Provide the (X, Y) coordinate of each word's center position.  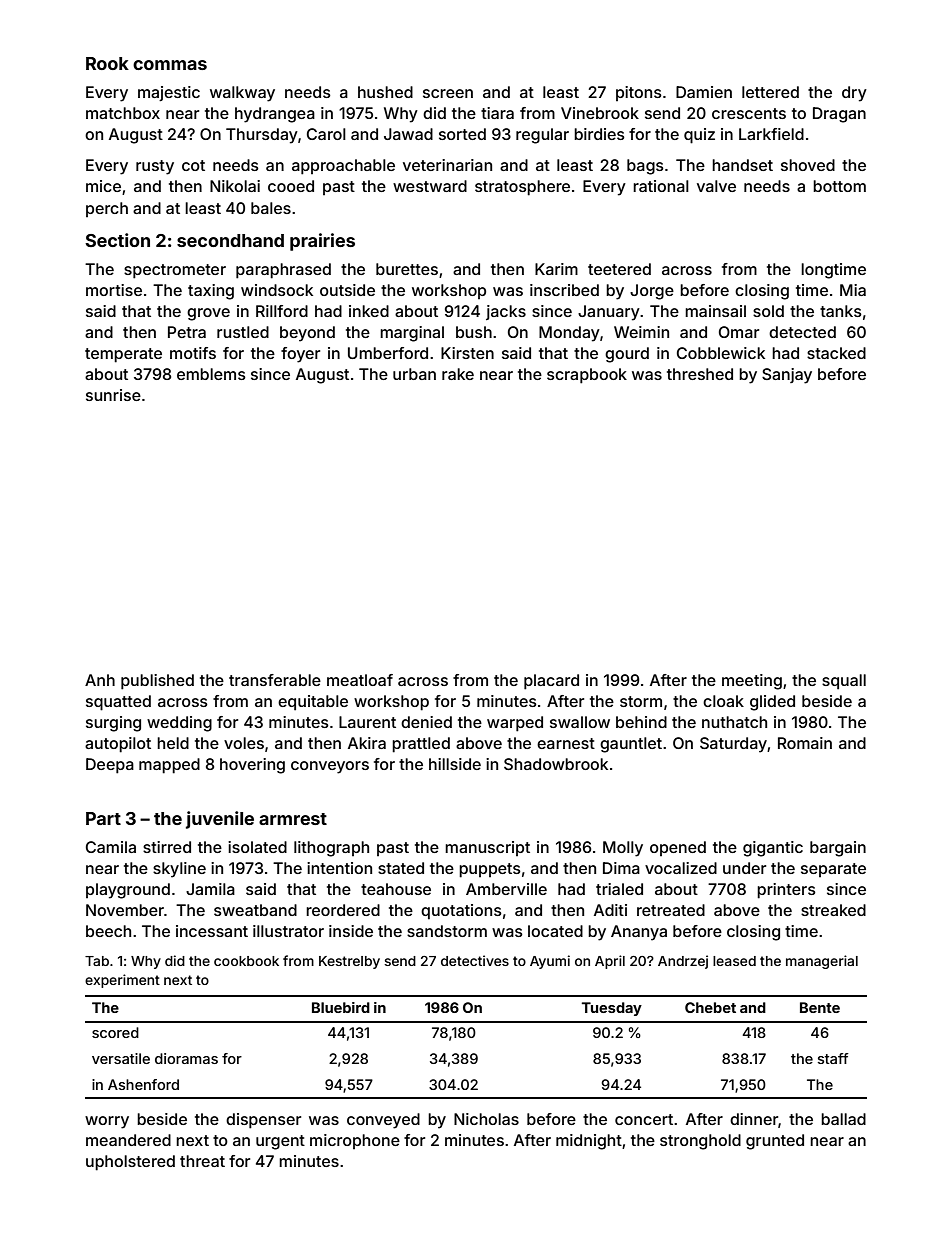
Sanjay (787, 376)
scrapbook (587, 376)
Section (117, 240)
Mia (853, 290)
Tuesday (612, 1009)
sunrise (113, 395)
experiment (122, 981)
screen (448, 93)
